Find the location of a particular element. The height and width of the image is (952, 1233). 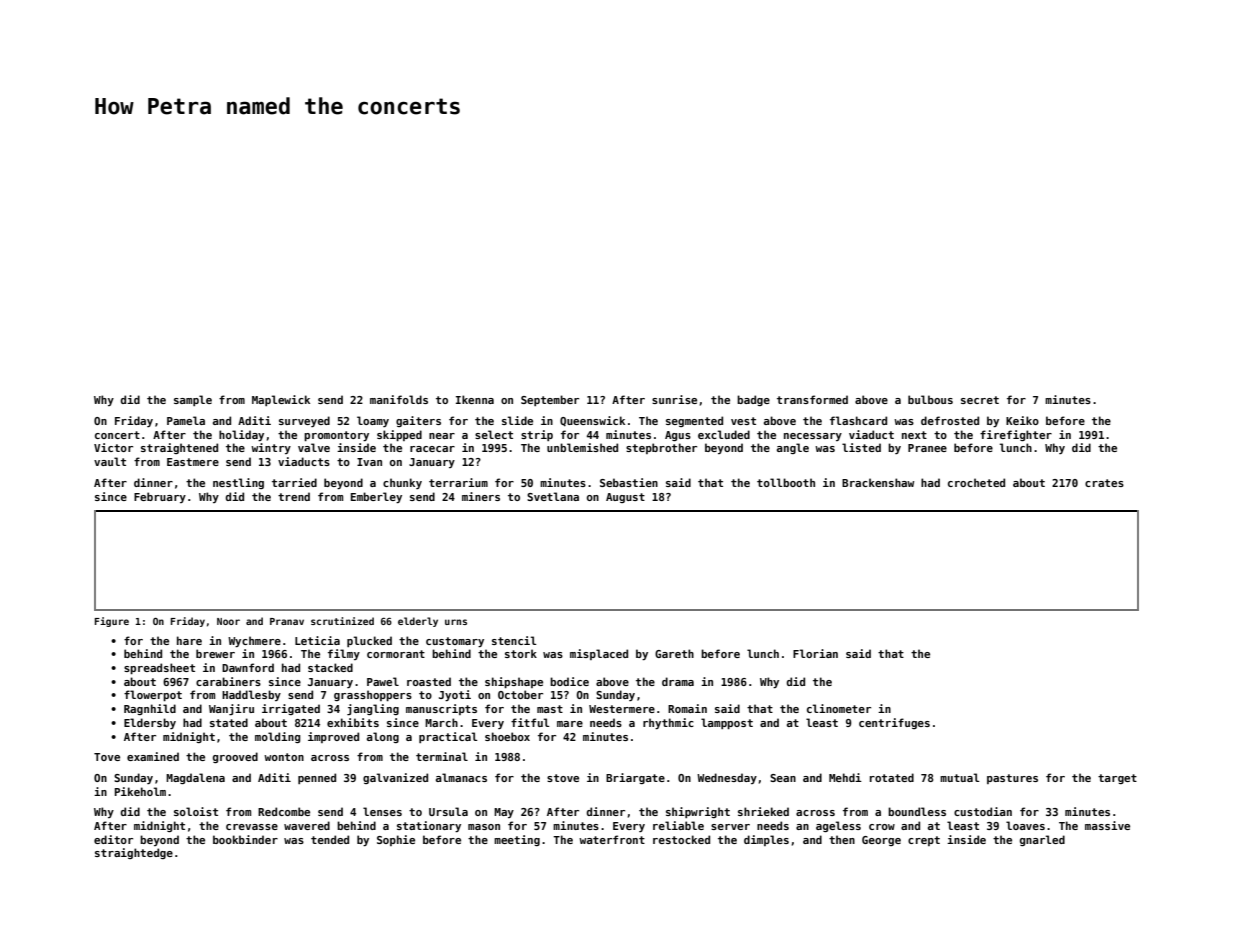

Figure is located at coordinates (112, 622).
